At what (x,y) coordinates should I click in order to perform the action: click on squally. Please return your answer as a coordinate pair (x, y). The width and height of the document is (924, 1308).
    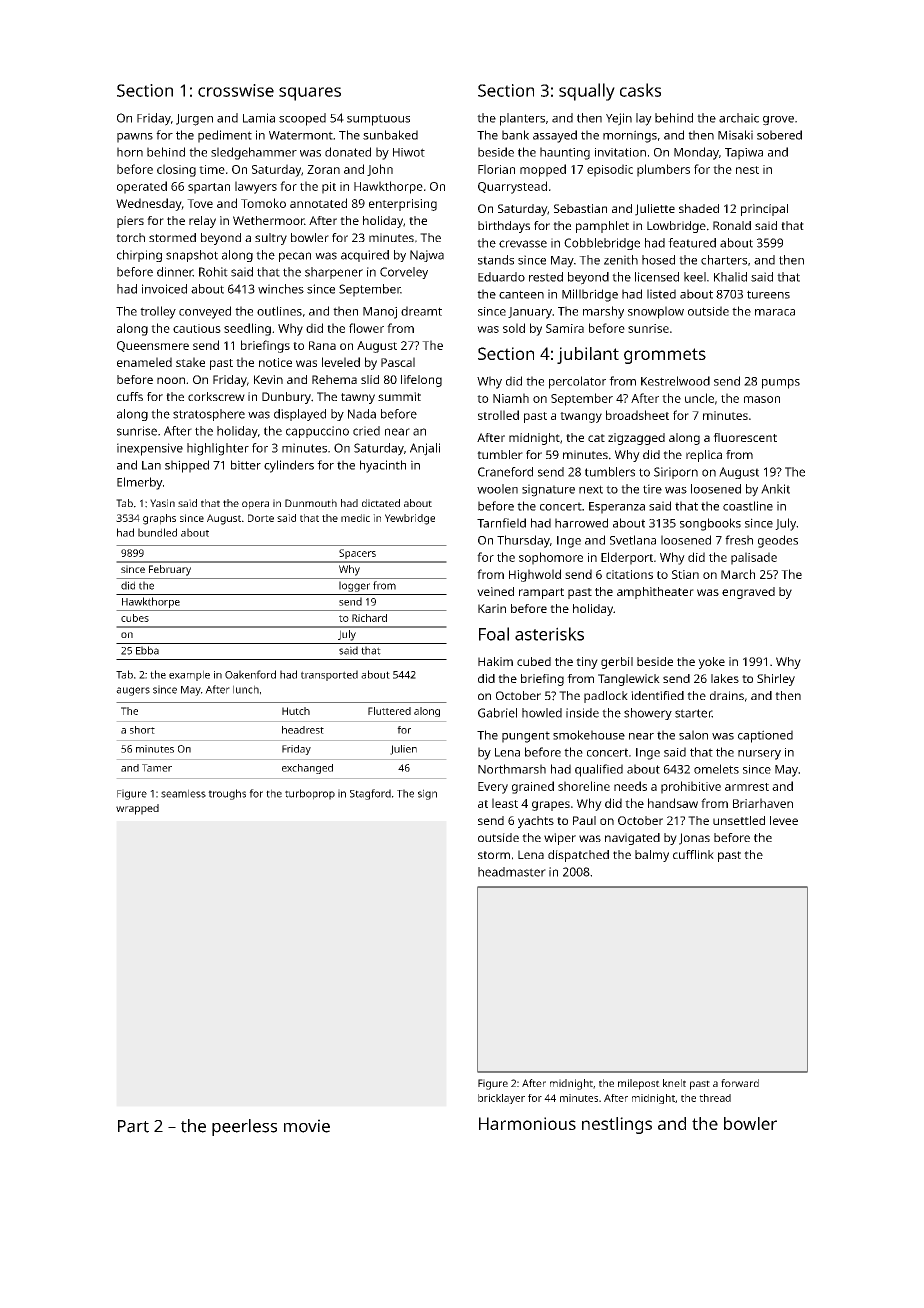
    Looking at the image, I should click on (587, 92).
